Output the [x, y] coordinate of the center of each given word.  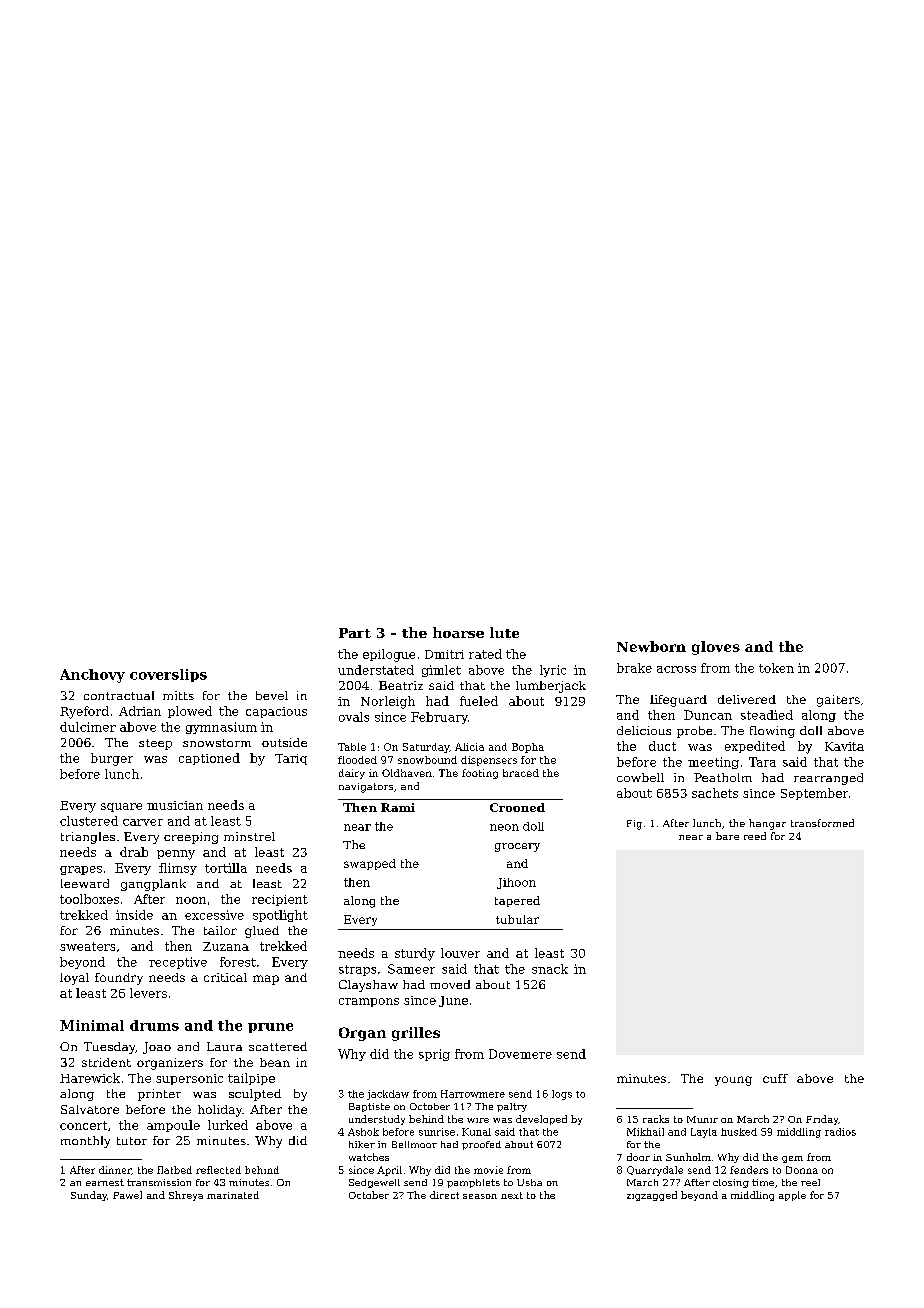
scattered [278, 1046]
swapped [370, 864]
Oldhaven [407, 773]
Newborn [651, 646]
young [733, 1081]
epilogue [389, 655]
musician [175, 805]
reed [755, 836]
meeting [713, 763]
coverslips [168, 675]
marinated [233, 1195]
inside [134, 915]
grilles [416, 1034]
